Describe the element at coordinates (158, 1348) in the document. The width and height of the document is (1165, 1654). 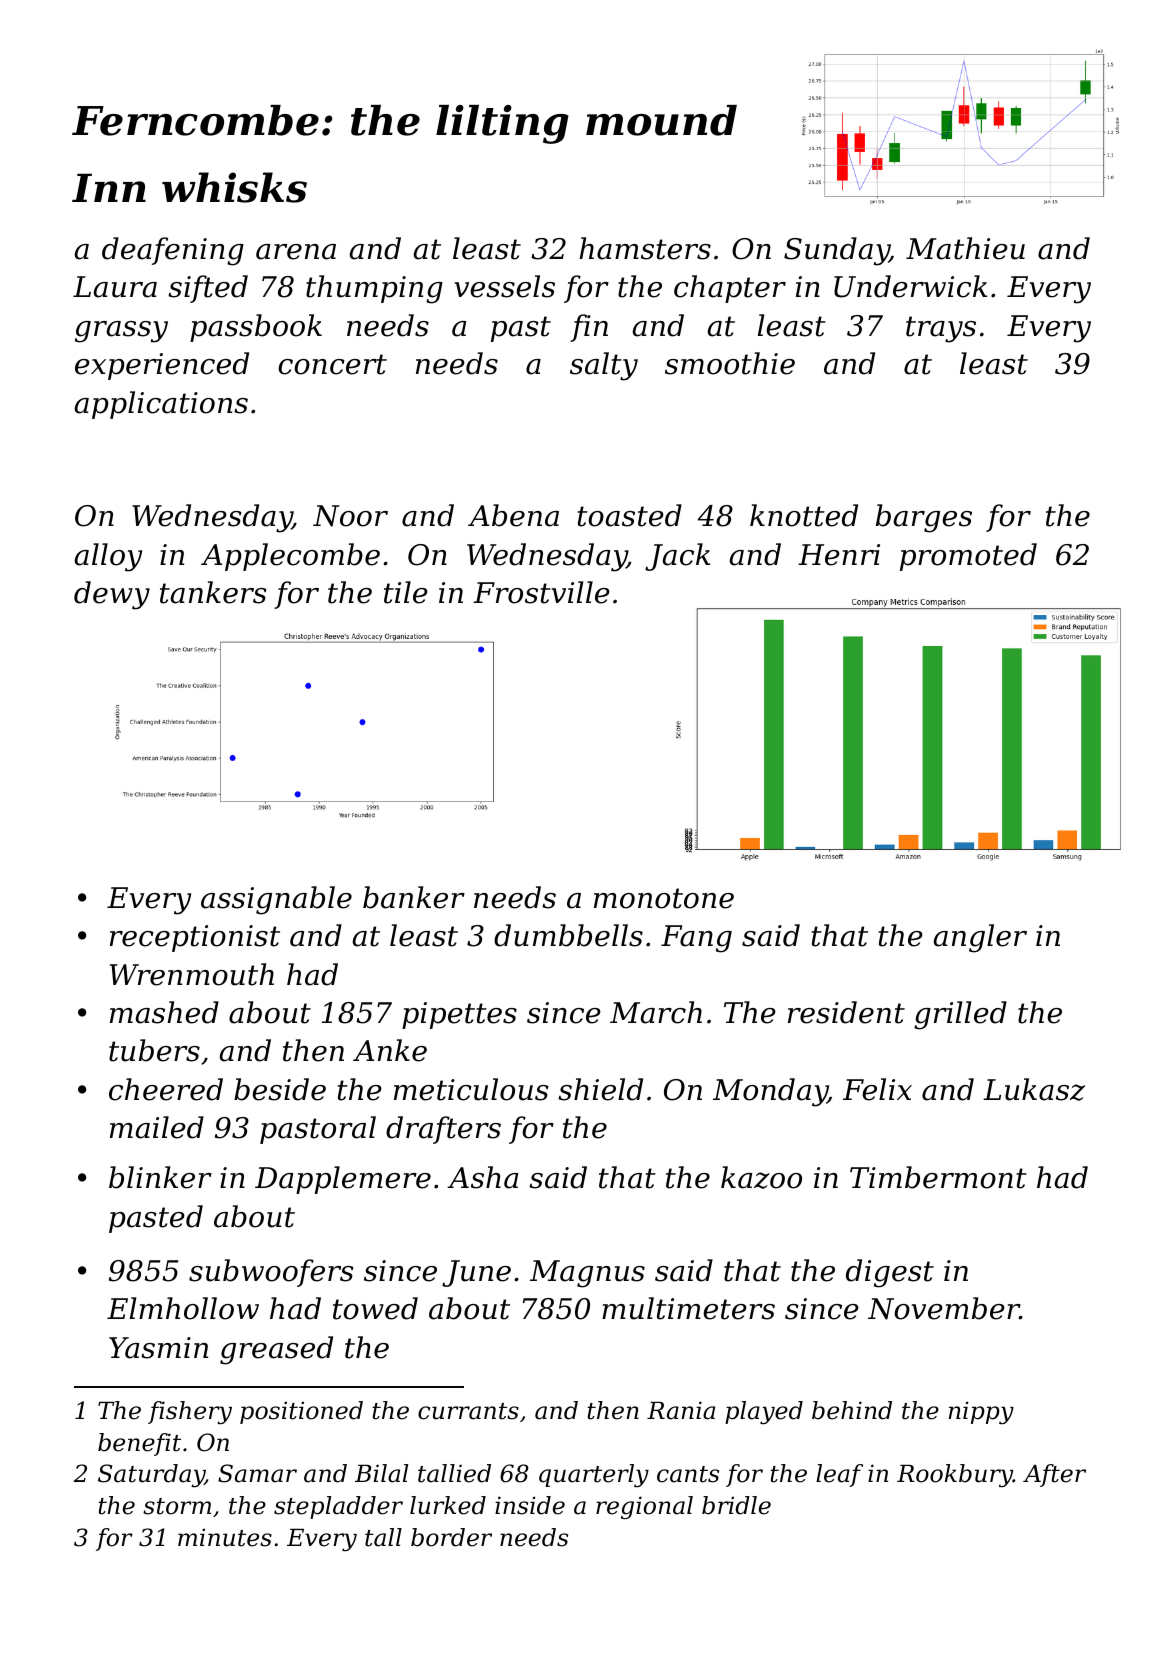
I see `Yasmin` at that location.
